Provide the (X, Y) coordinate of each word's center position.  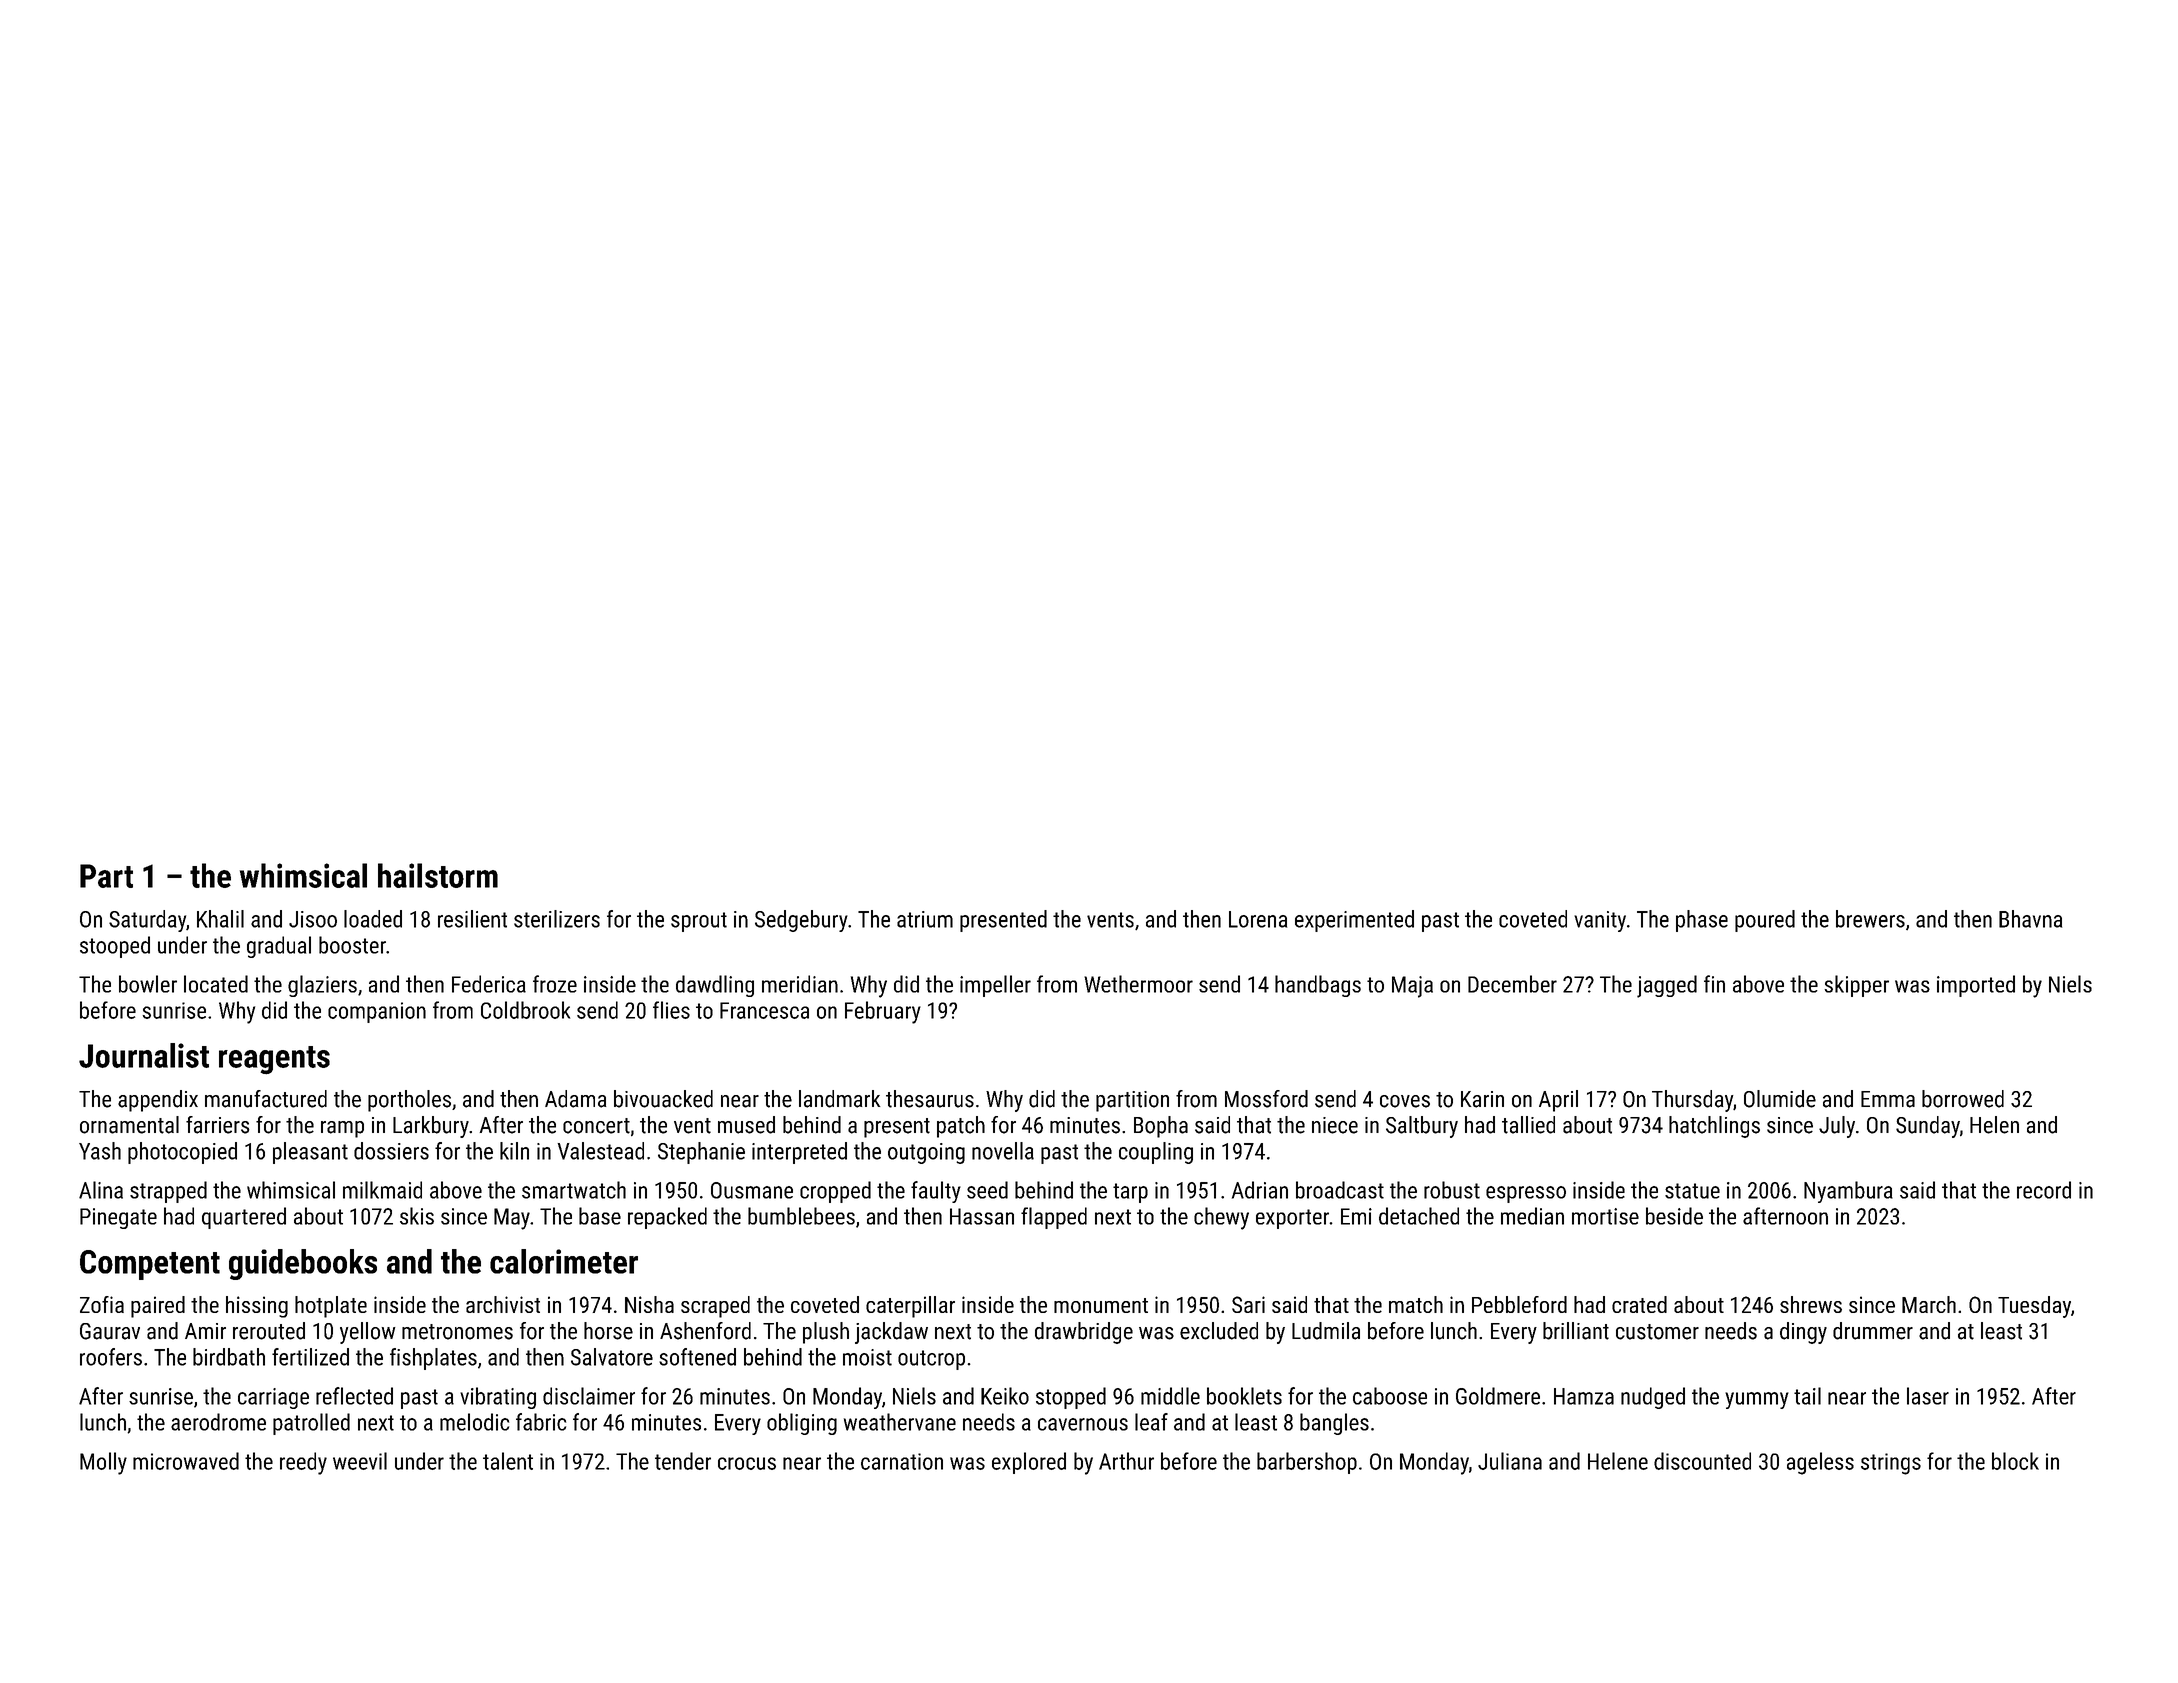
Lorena (1258, 919)
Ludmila (1326, 1331)
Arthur (1126, 1461)
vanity (1600, 921)
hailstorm (438, 875)
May (512, 1219)
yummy (1757, 1400)
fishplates (433, 1359)
